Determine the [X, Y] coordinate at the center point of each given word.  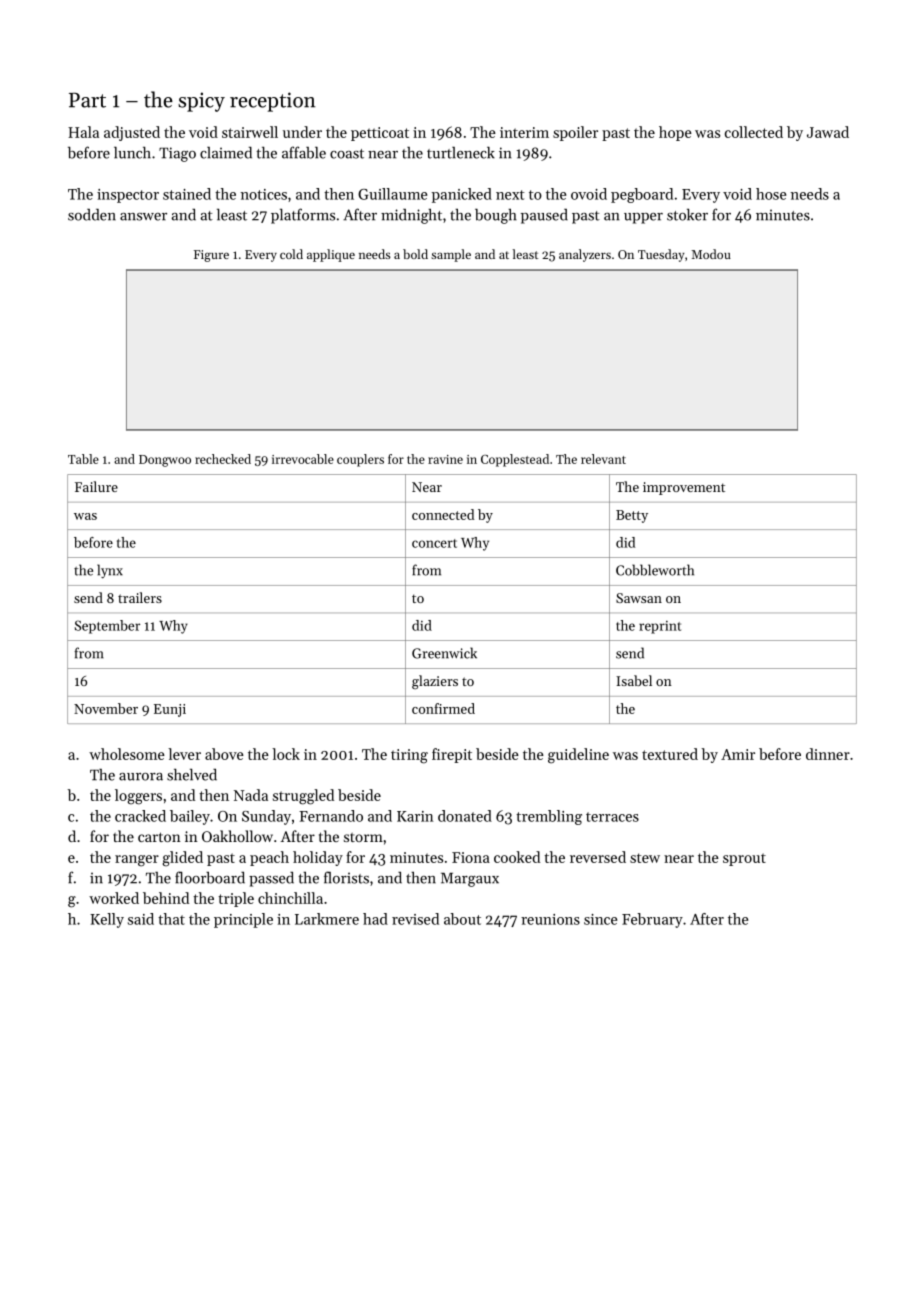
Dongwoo [165, 461]
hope [675, 133]
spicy [201, 102]
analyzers [585, 255]
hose [771, 194]
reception [273, 102]
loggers [138, 797]
